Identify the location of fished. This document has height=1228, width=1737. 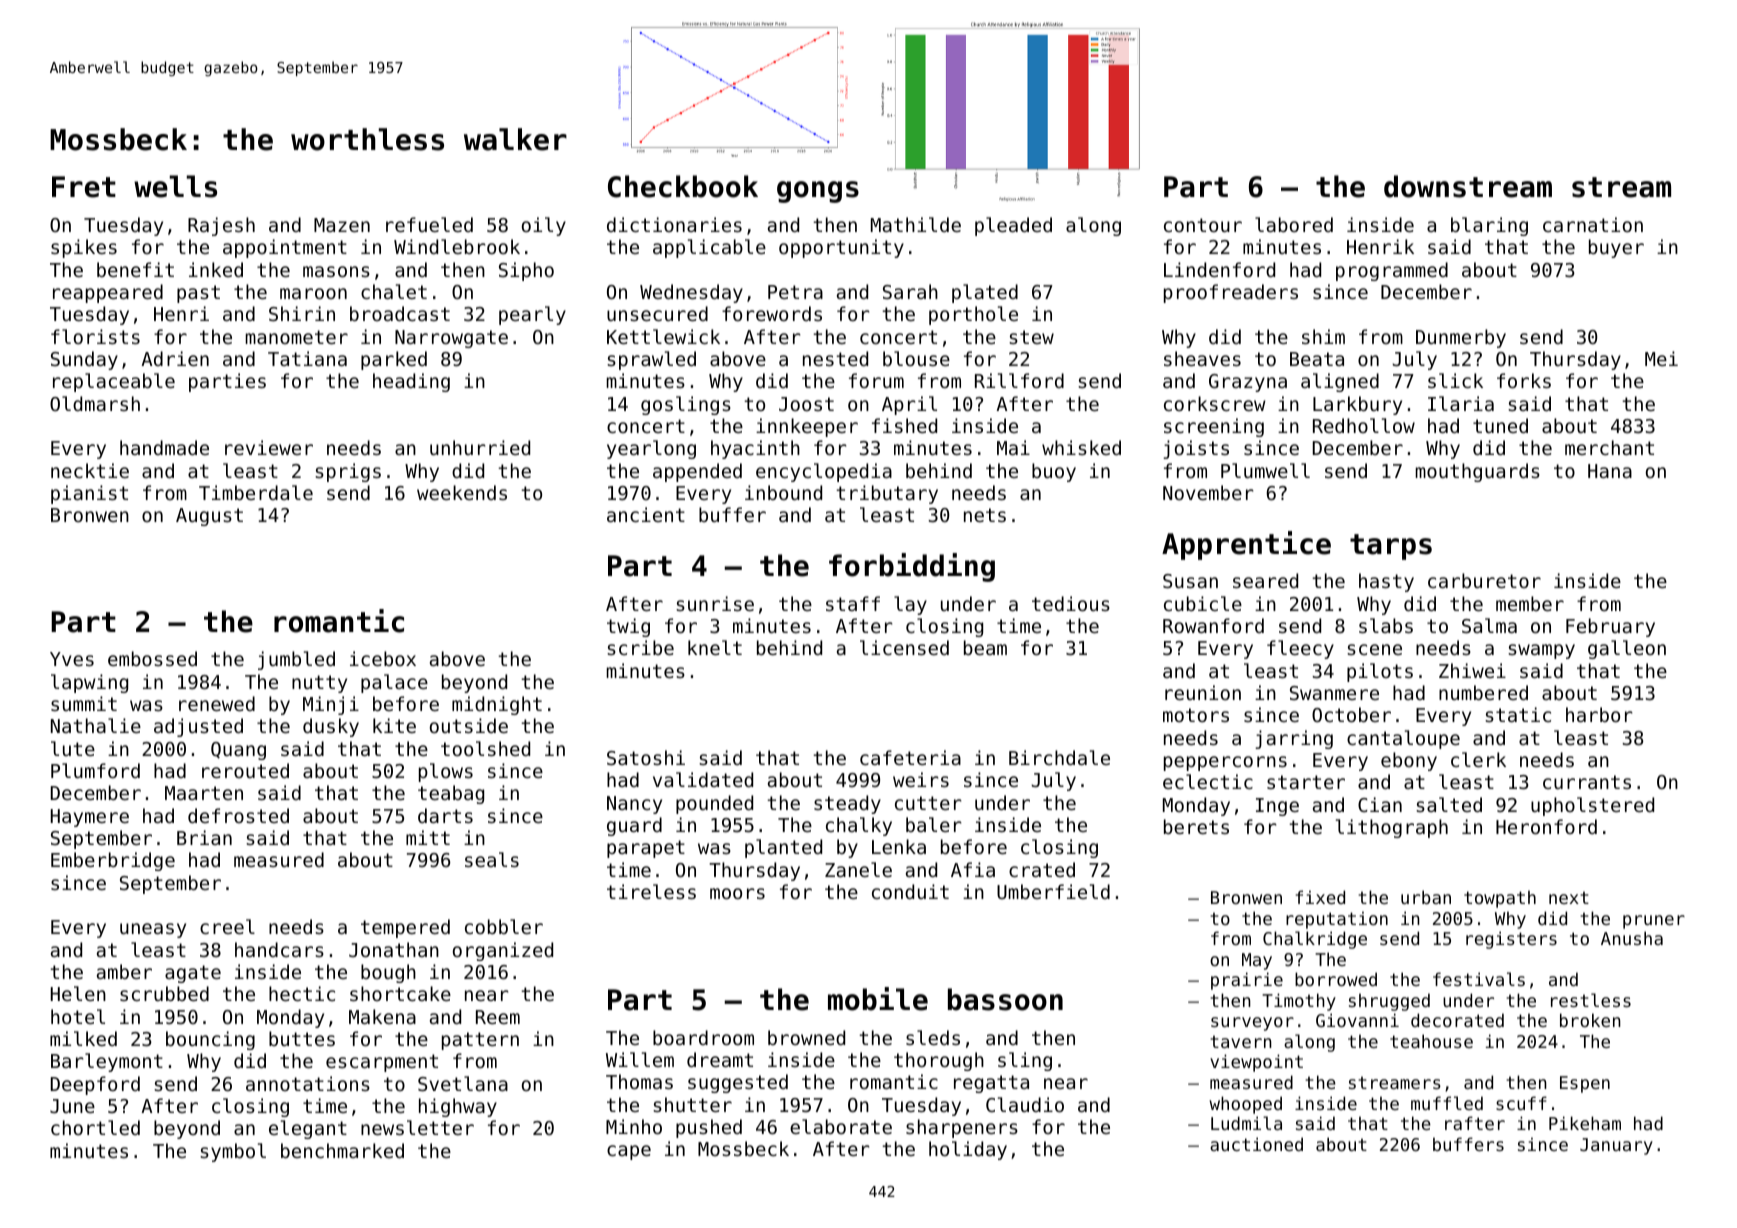
(904, 425).
